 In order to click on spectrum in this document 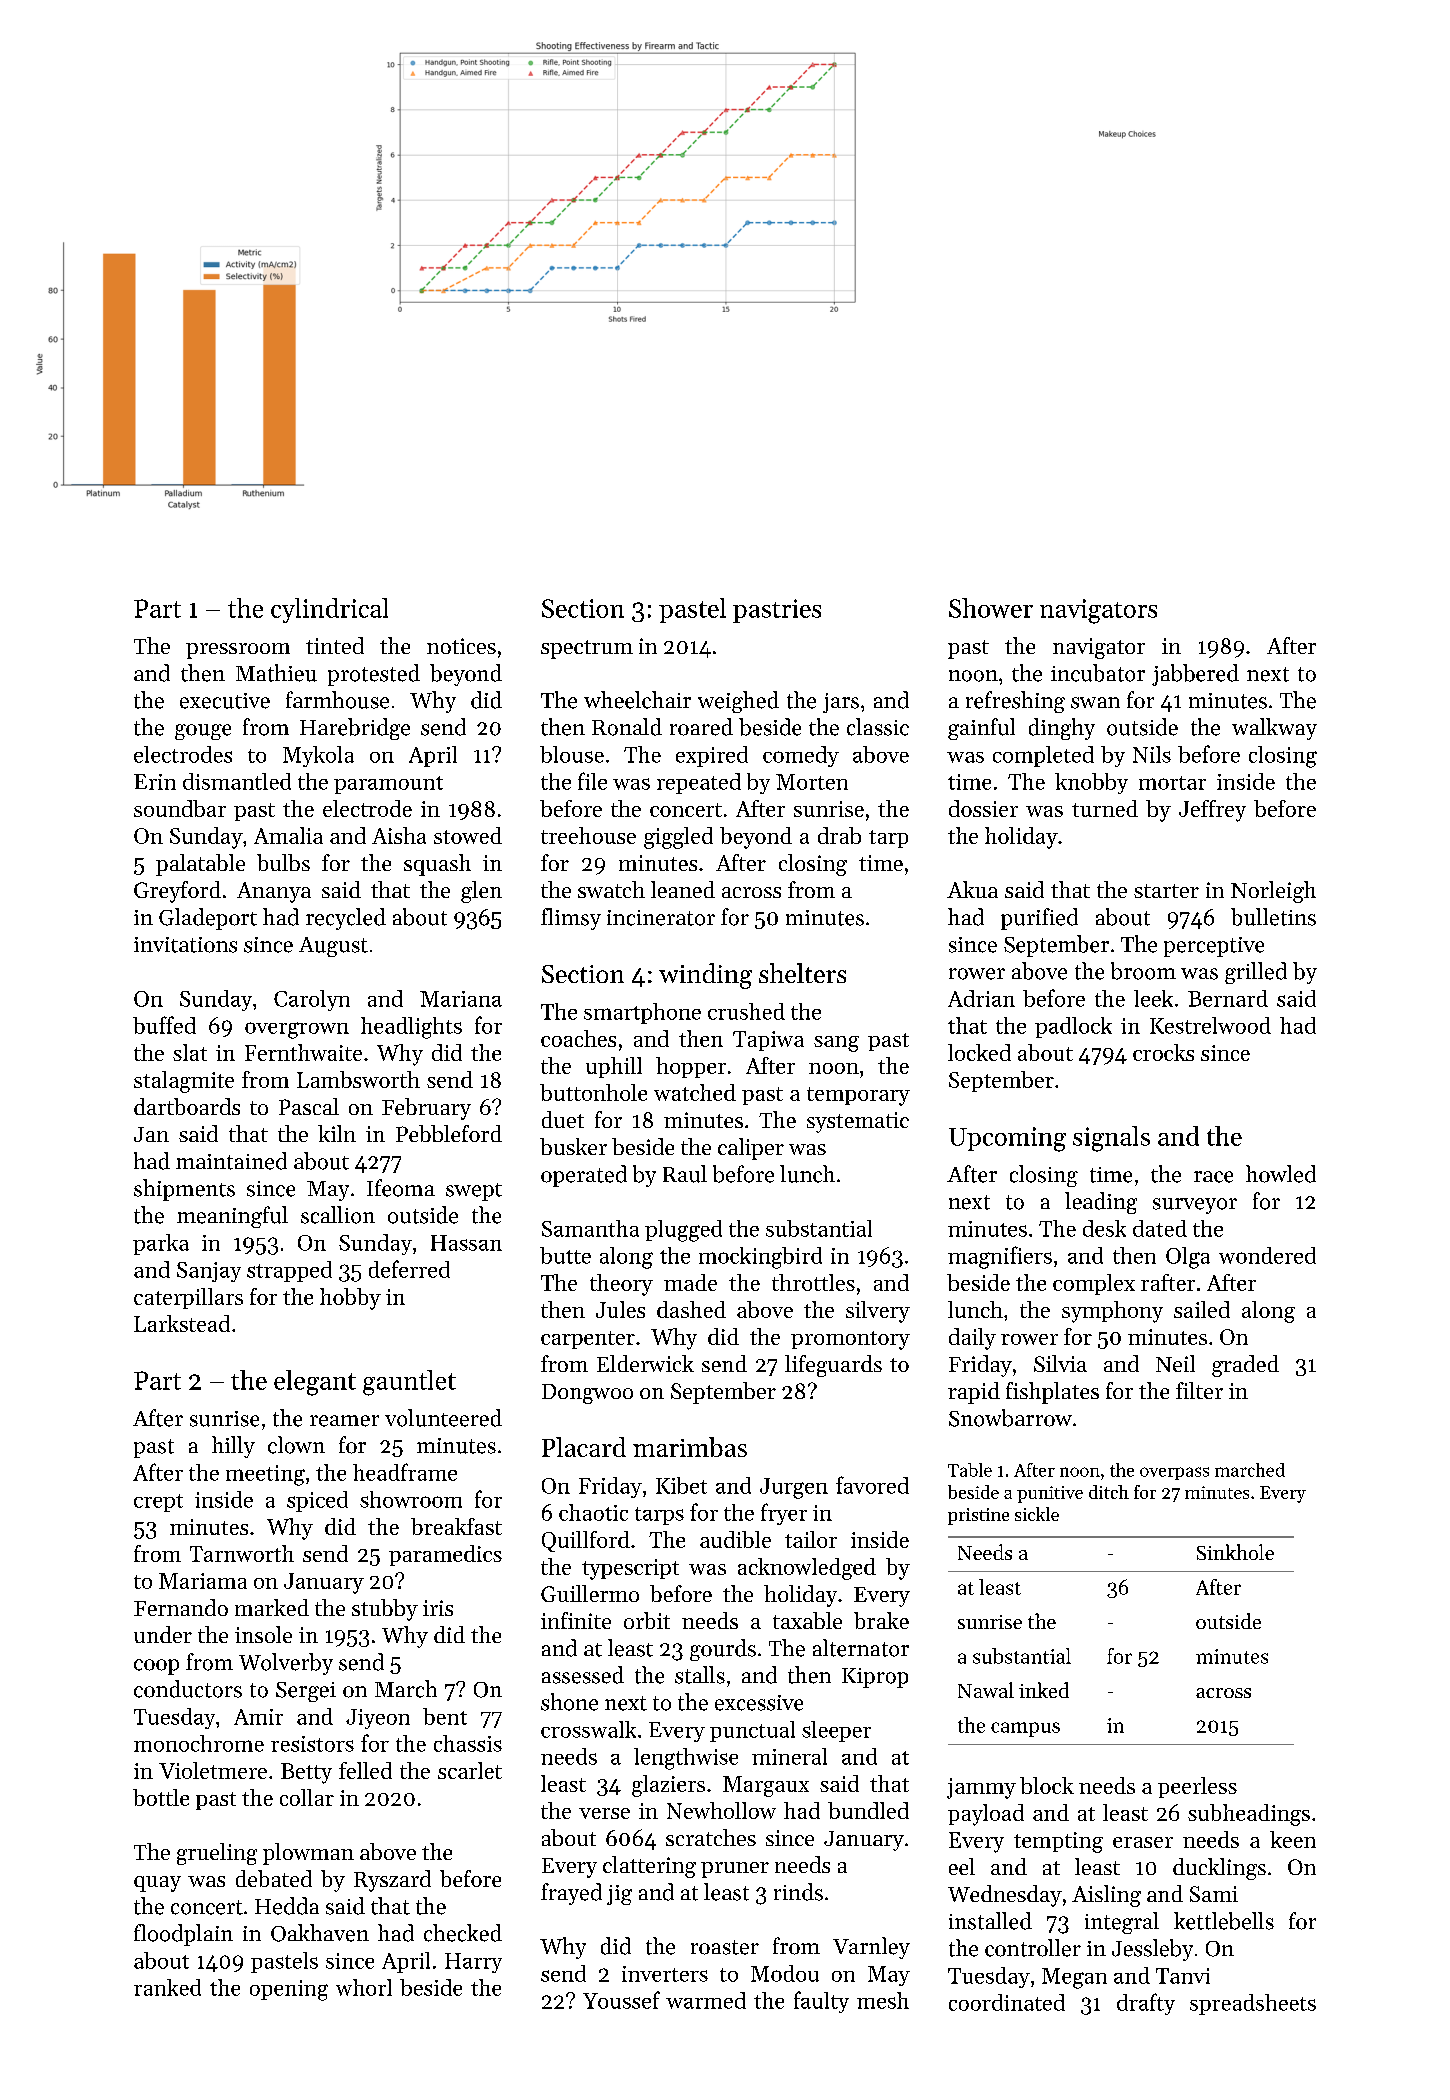, I will do `click(587, 649)`.
